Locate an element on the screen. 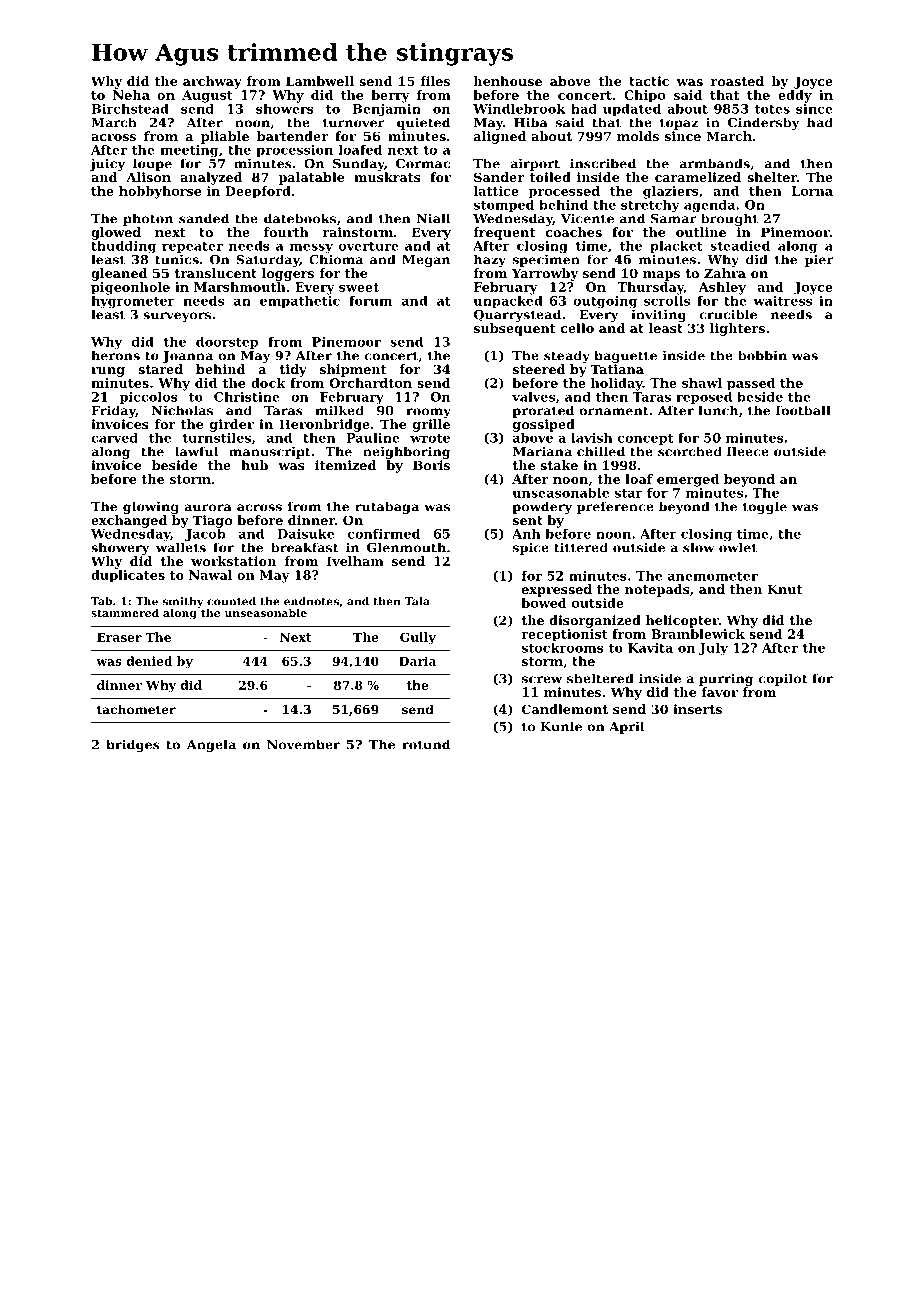 The height and width of the screenshot is (1308, 924). Kunle is located at coordinates (561, 726).
